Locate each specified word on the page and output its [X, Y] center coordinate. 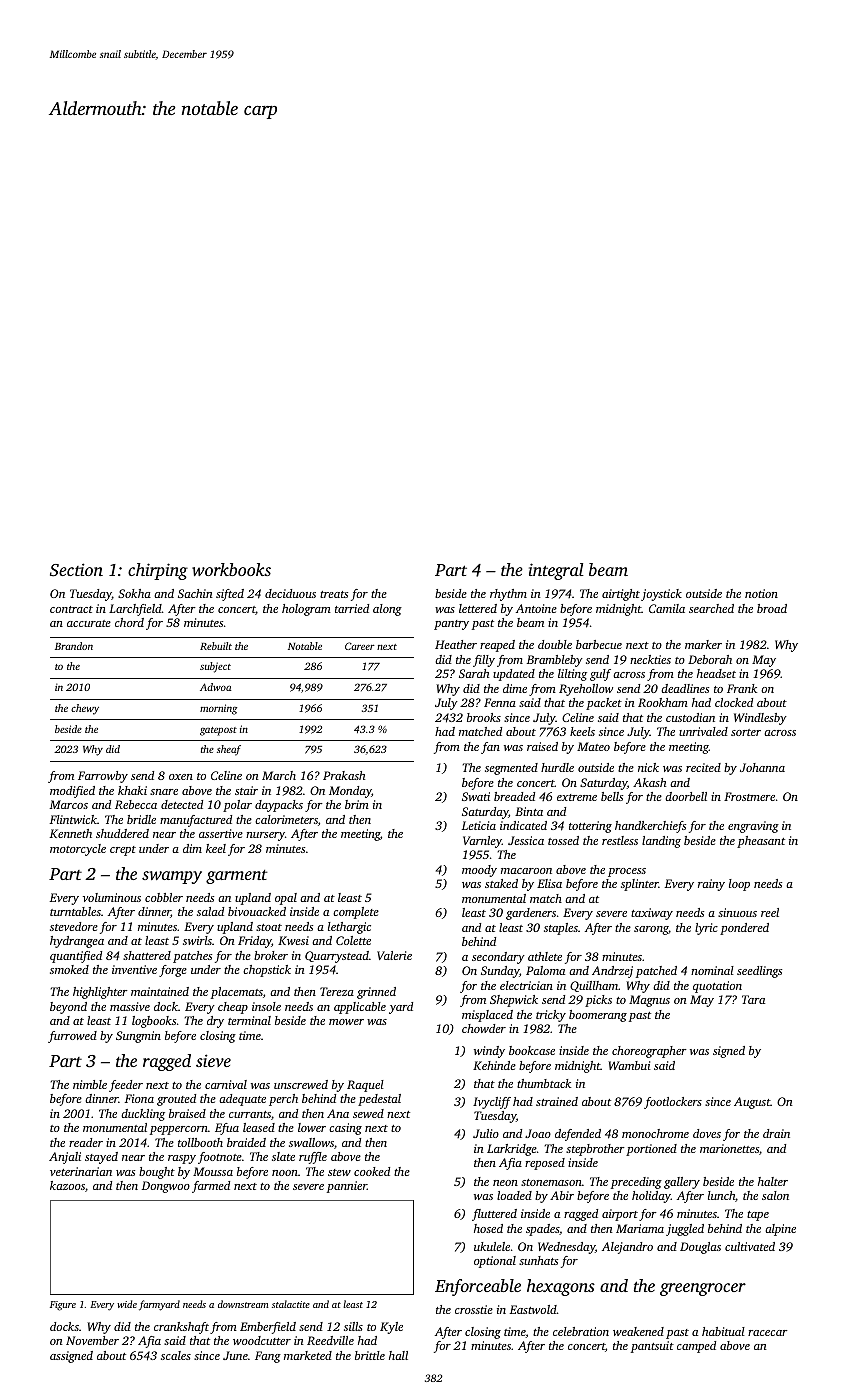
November [92, 1340]
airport [620, 1215]
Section [76, 570]
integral [556, 571]
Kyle [391, 1328]
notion [761, 593]
